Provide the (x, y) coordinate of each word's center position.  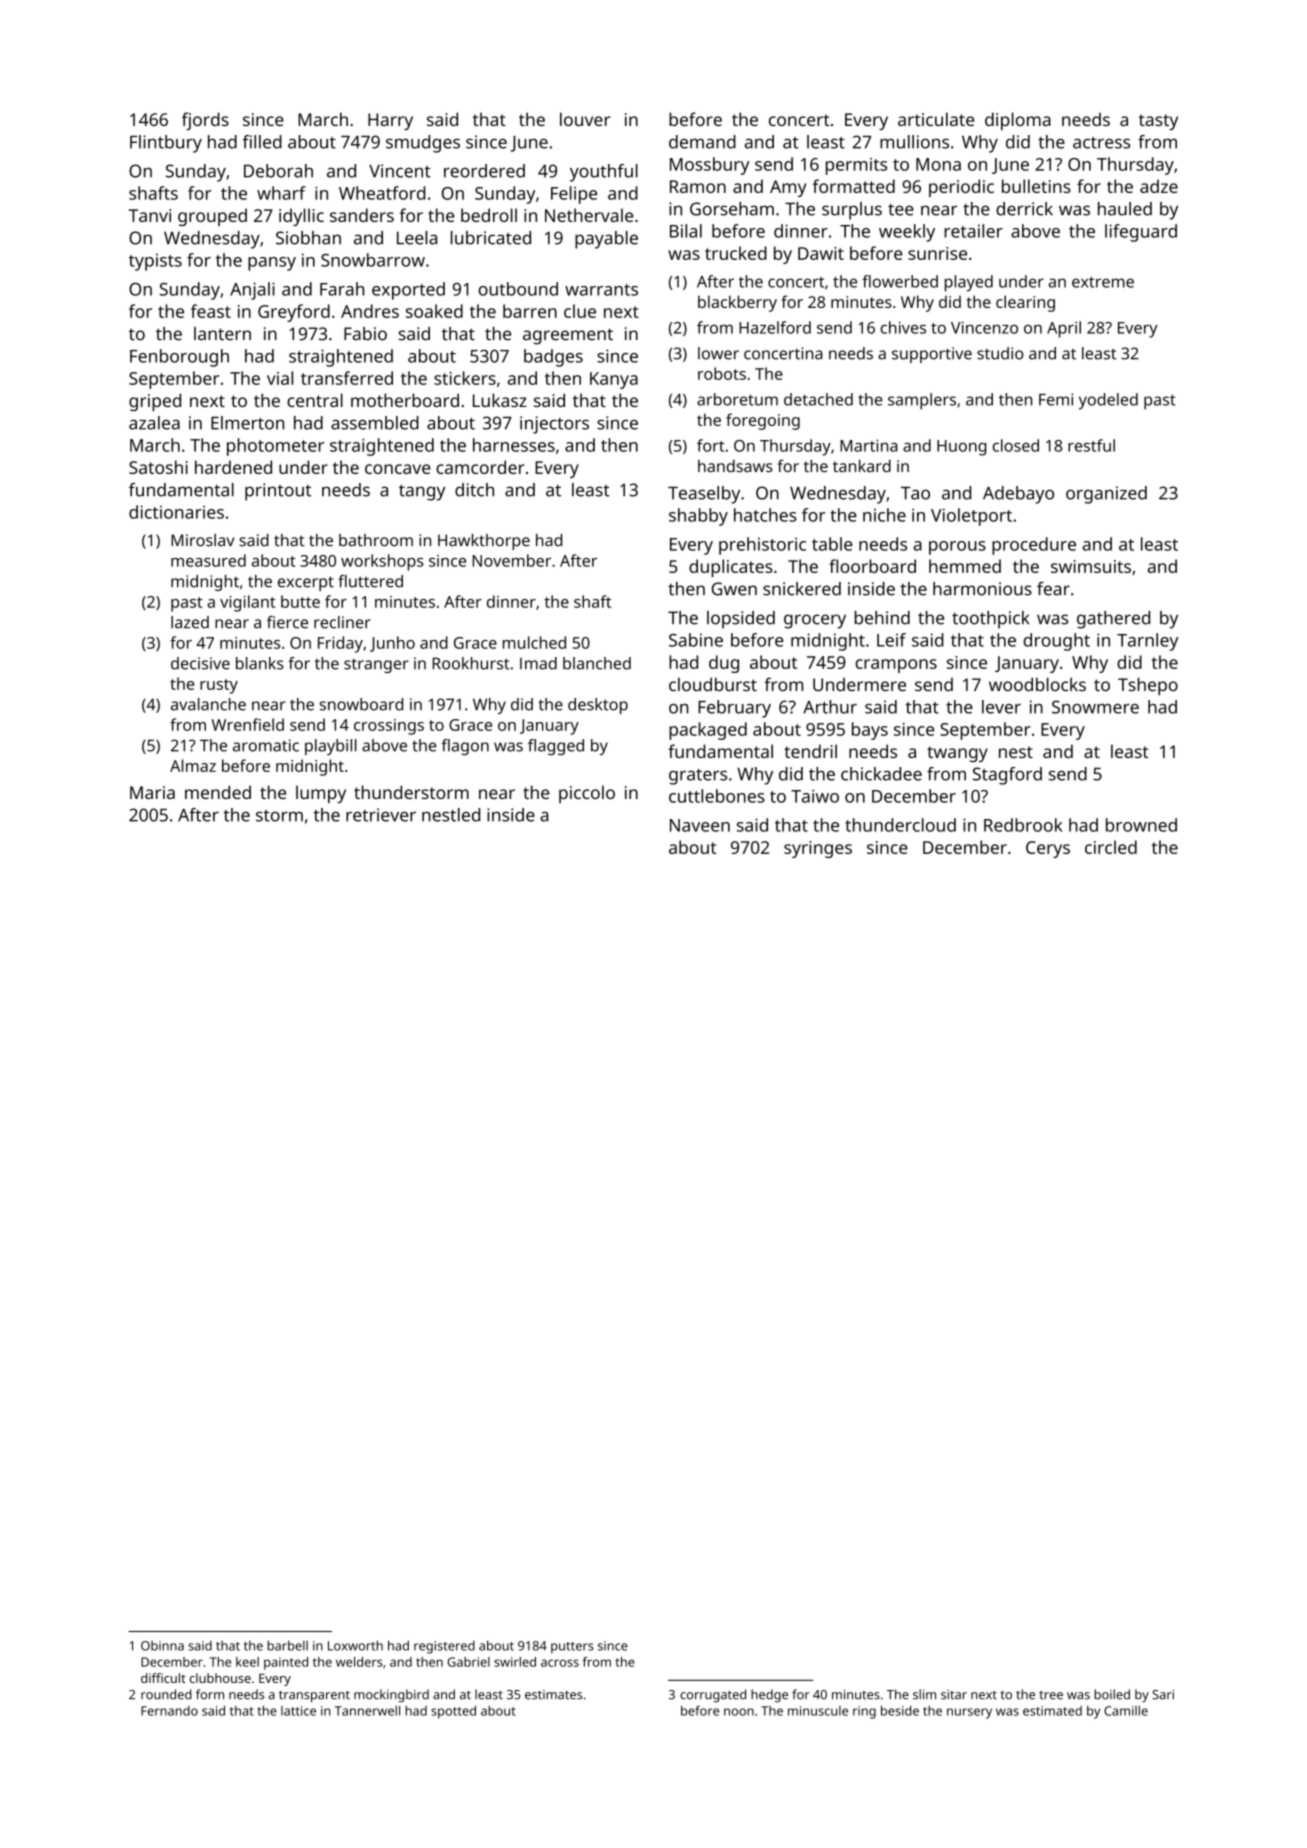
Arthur (830, 707)
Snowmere (1095, 707)
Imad (538, 663)
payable (606, 240)
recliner (342, 622)
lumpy (321, 794)
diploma (1018, 121)
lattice (298, 1711)
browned (1141, 825)
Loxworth (355, 1645)
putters (572, 1648)
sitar (954, 1695)
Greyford (294, 313)
